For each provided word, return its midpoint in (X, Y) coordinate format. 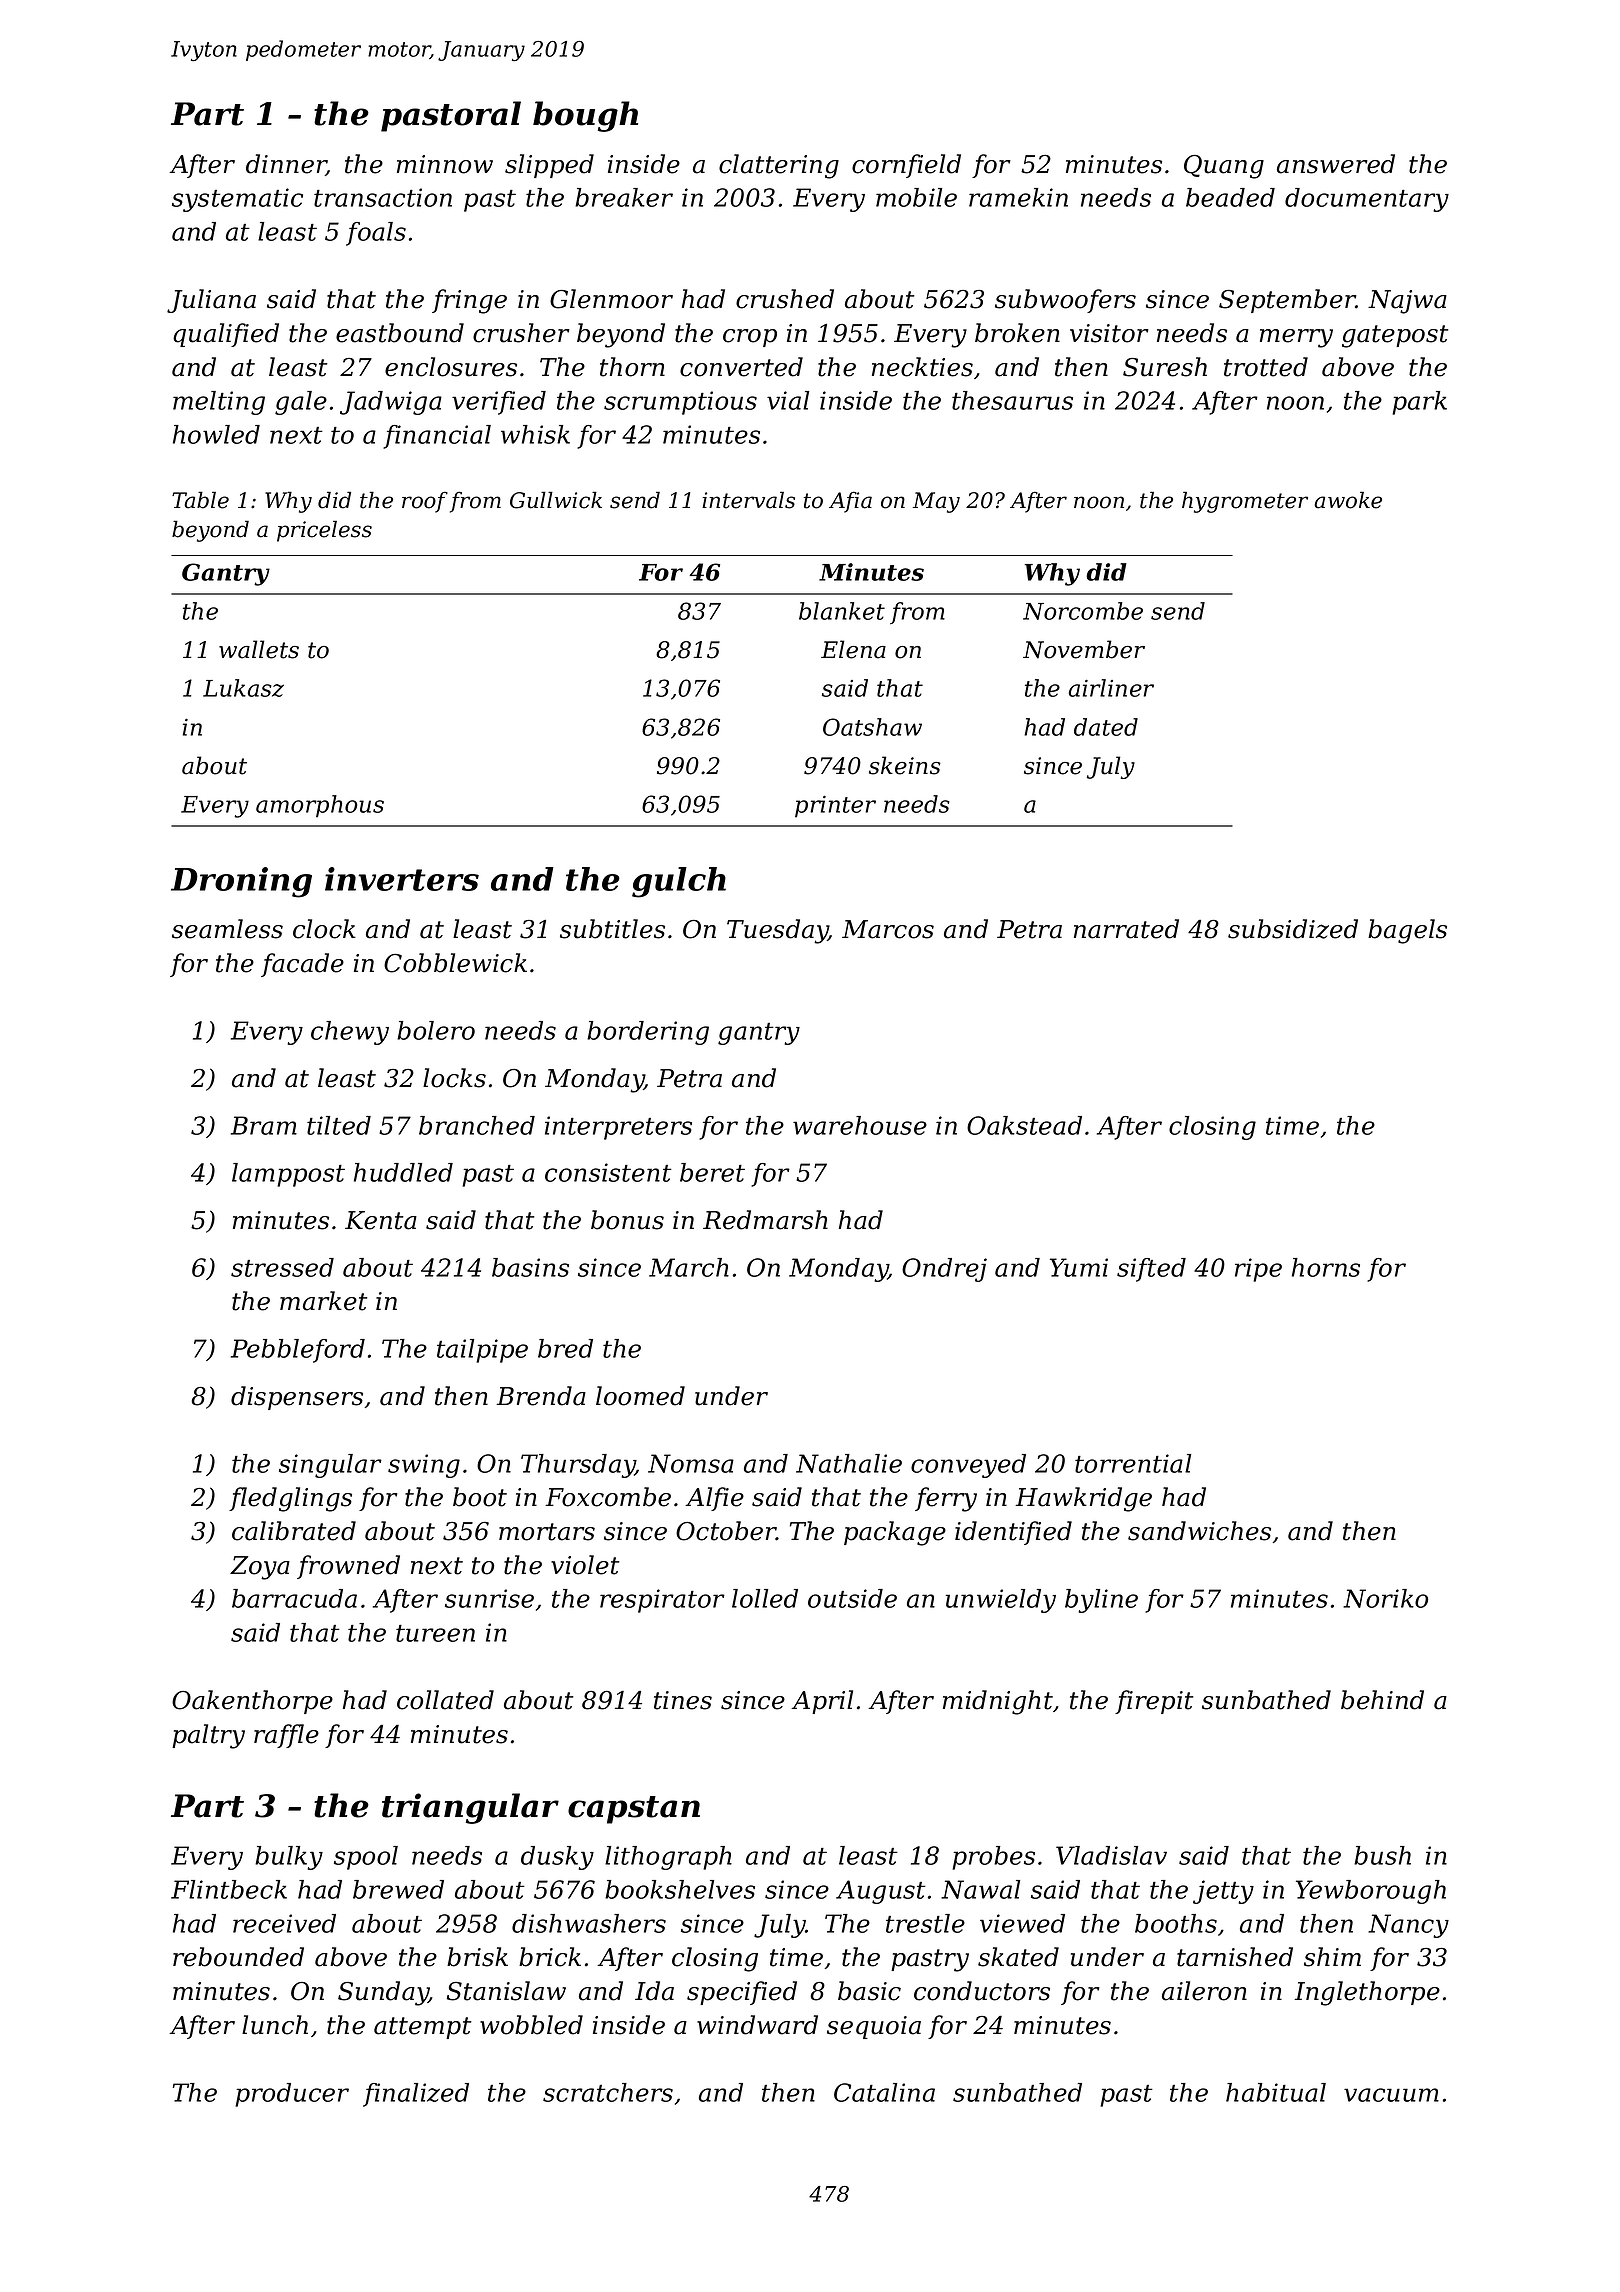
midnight (998, 1702)
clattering (779, 166)
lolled (765, 1598)
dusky (557, 1858)
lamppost (288, 1175)
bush (1382, 1855)
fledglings (290, 1499)
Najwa (1407, 302)
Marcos (888, 929)
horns (1326, 1267)
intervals (748, 500)
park (1419, 403)
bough (585, 116)
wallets (259, 649)
